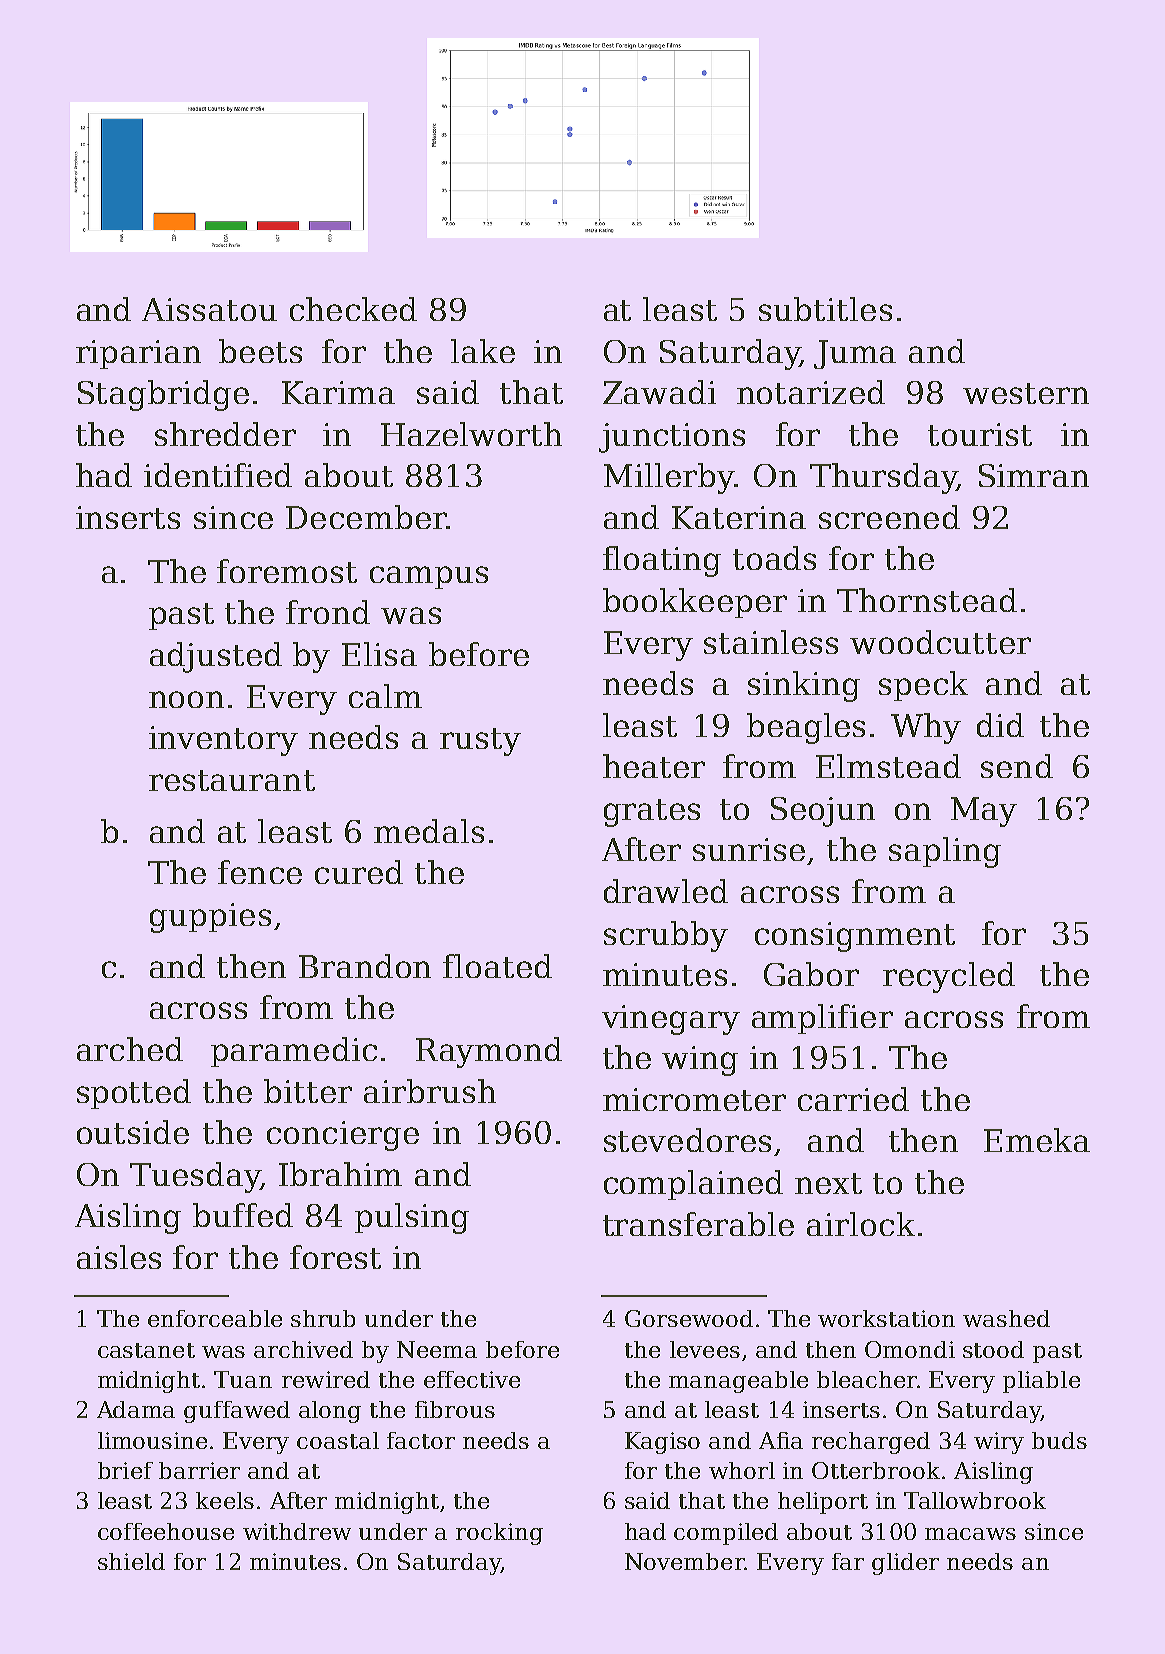 This screenshot has width=1165, height=1654. I want to click on screened, so click(889, 517).
